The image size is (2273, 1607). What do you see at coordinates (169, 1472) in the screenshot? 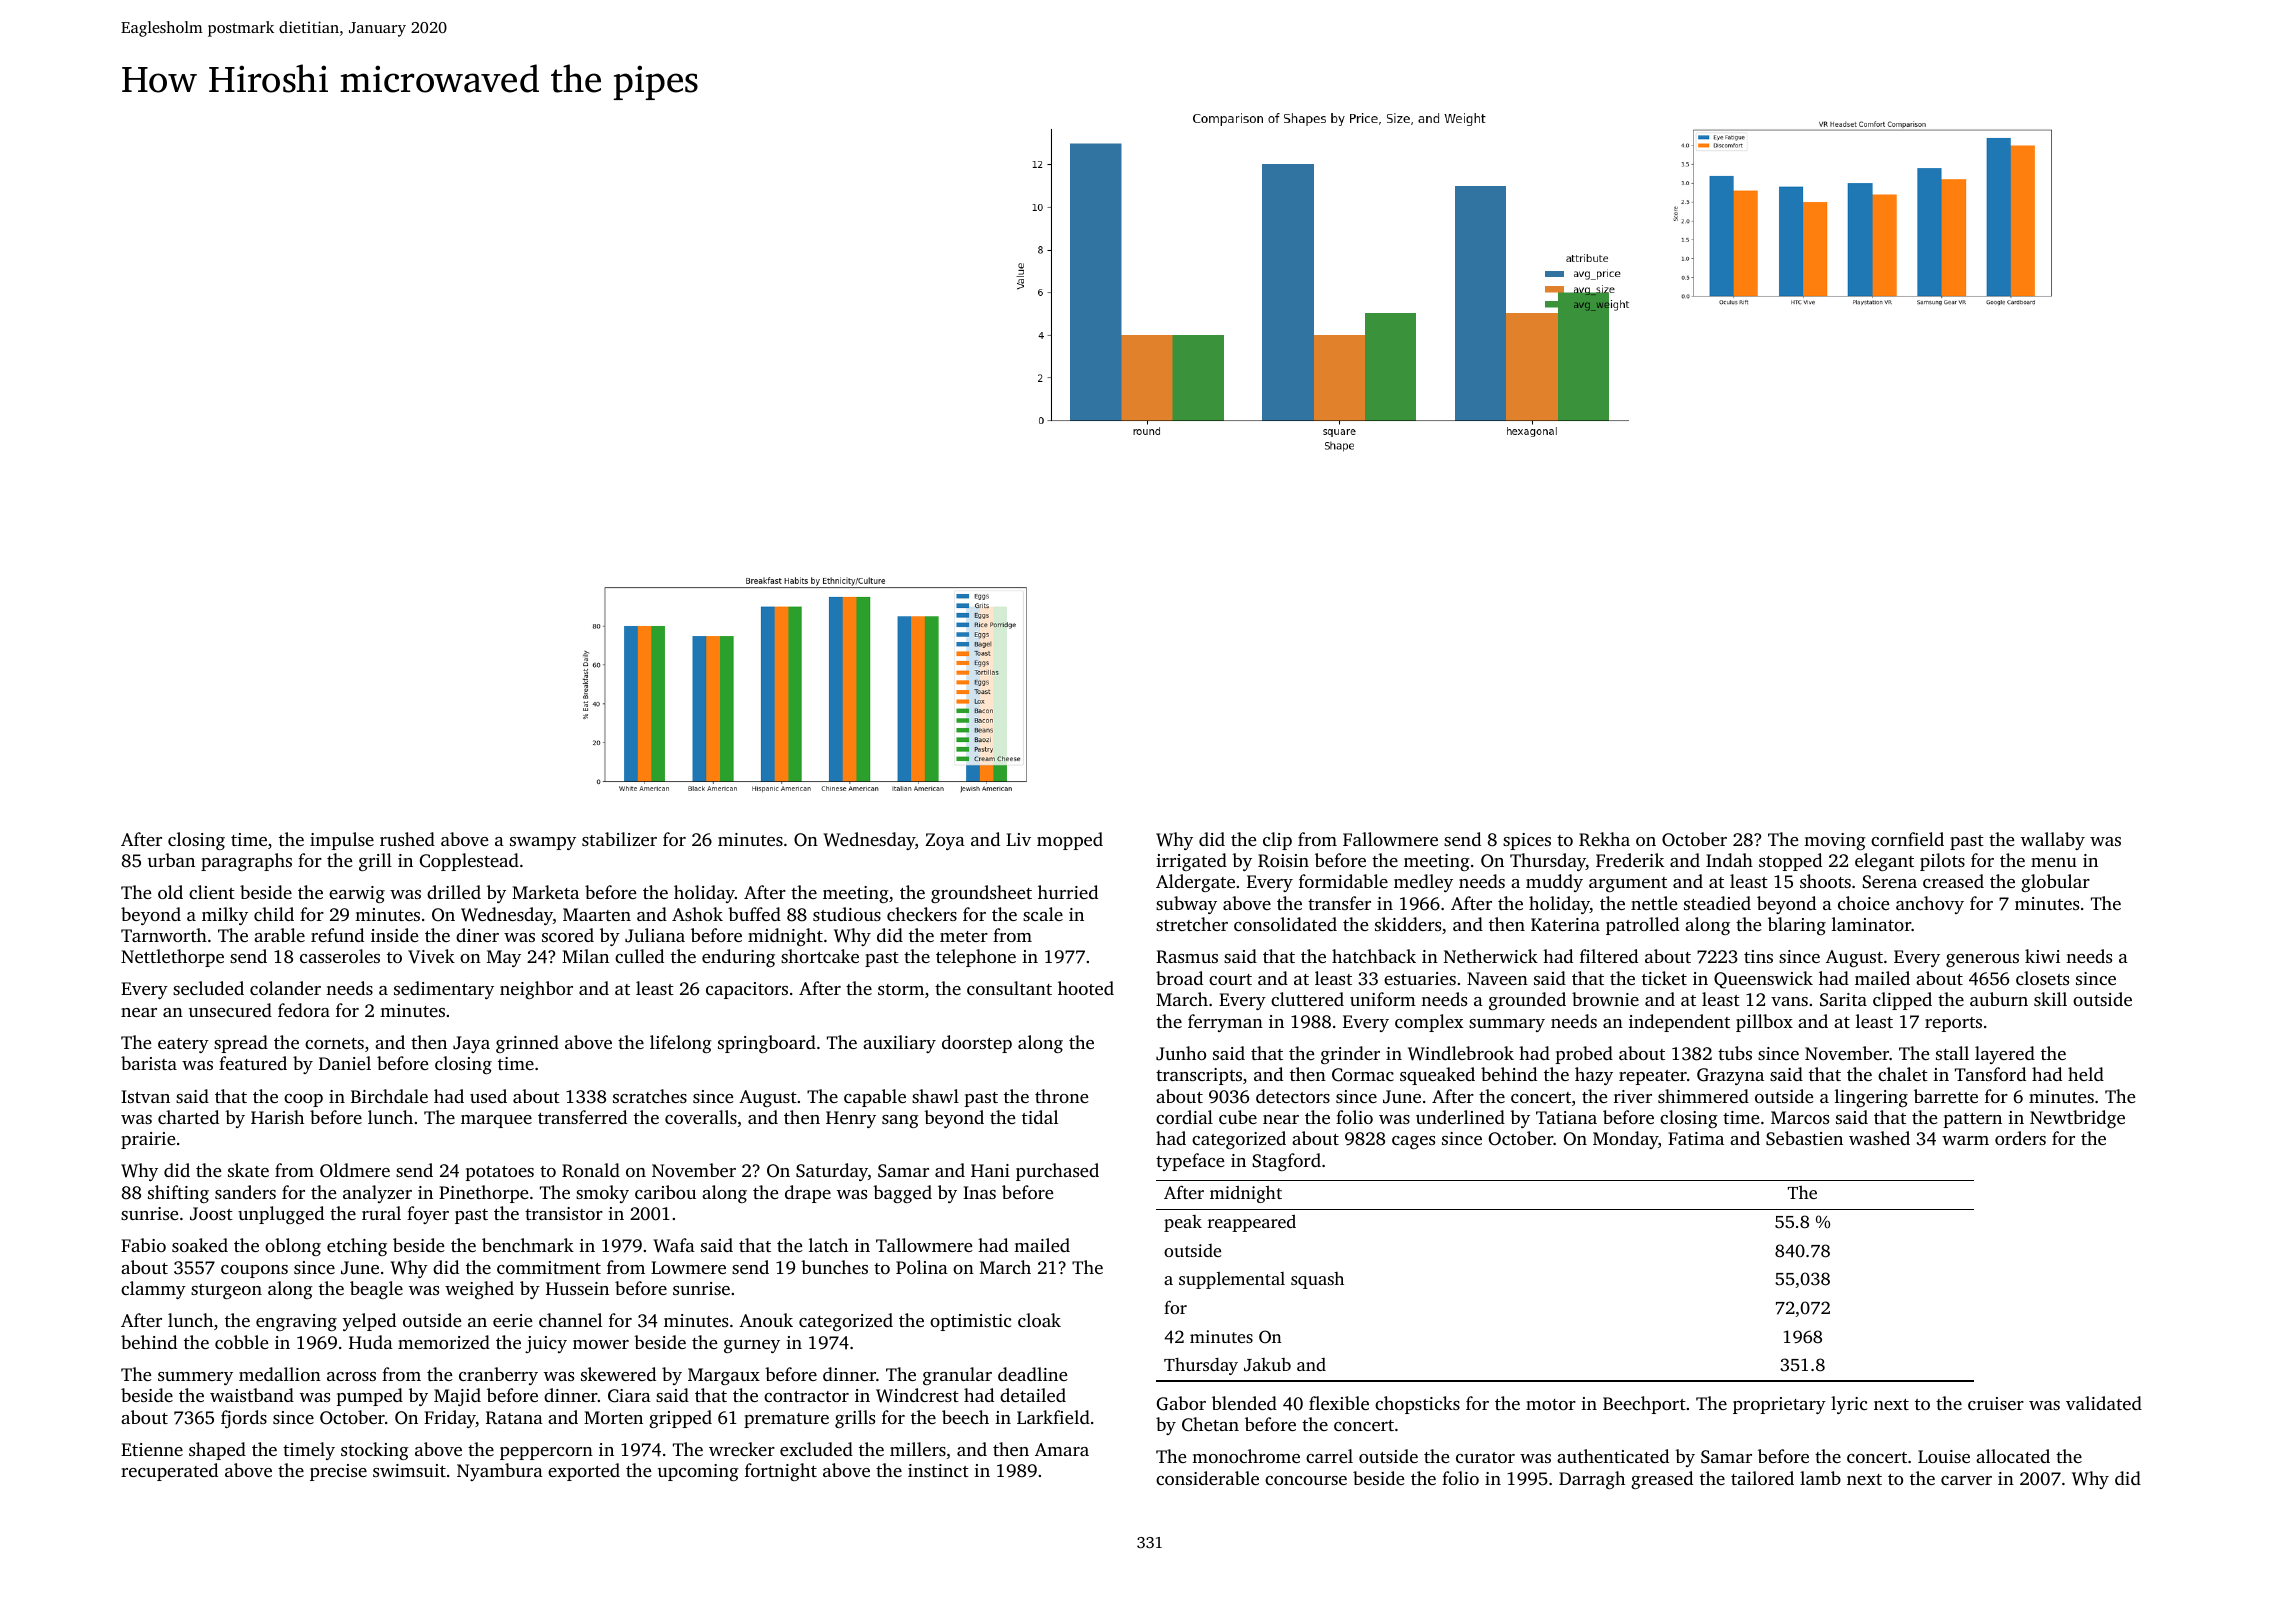
I see `recuperated` at bounding box center [169, 1472].
